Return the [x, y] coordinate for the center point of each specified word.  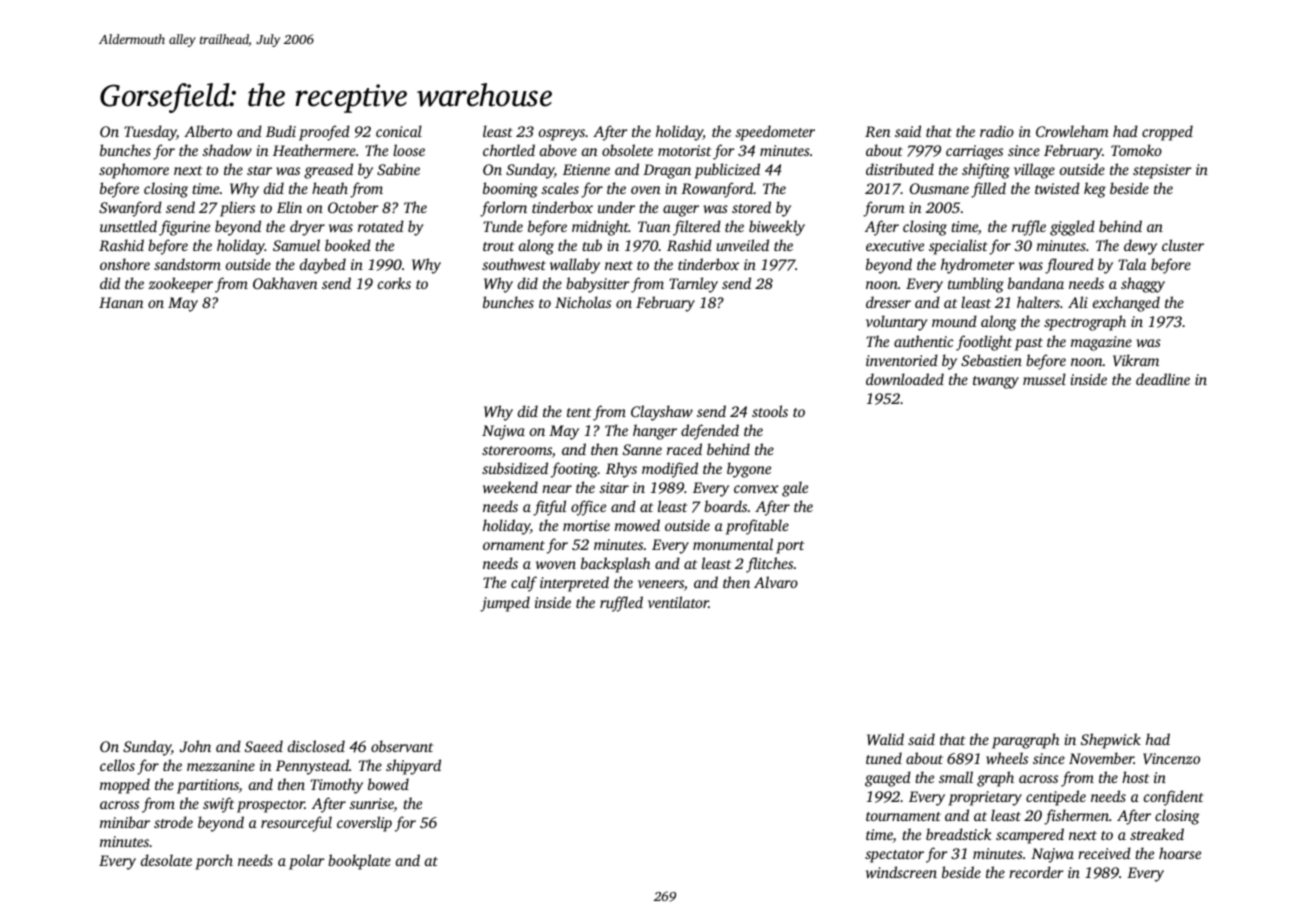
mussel [1044, 379]
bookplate [359, 862]
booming [510, 190]
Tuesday [150, 133]
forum [884, 209]
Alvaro [776, 582]
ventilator [678, 602]
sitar [614, 487]
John [195, 746]
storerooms [517, 450]
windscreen [901, 872]
